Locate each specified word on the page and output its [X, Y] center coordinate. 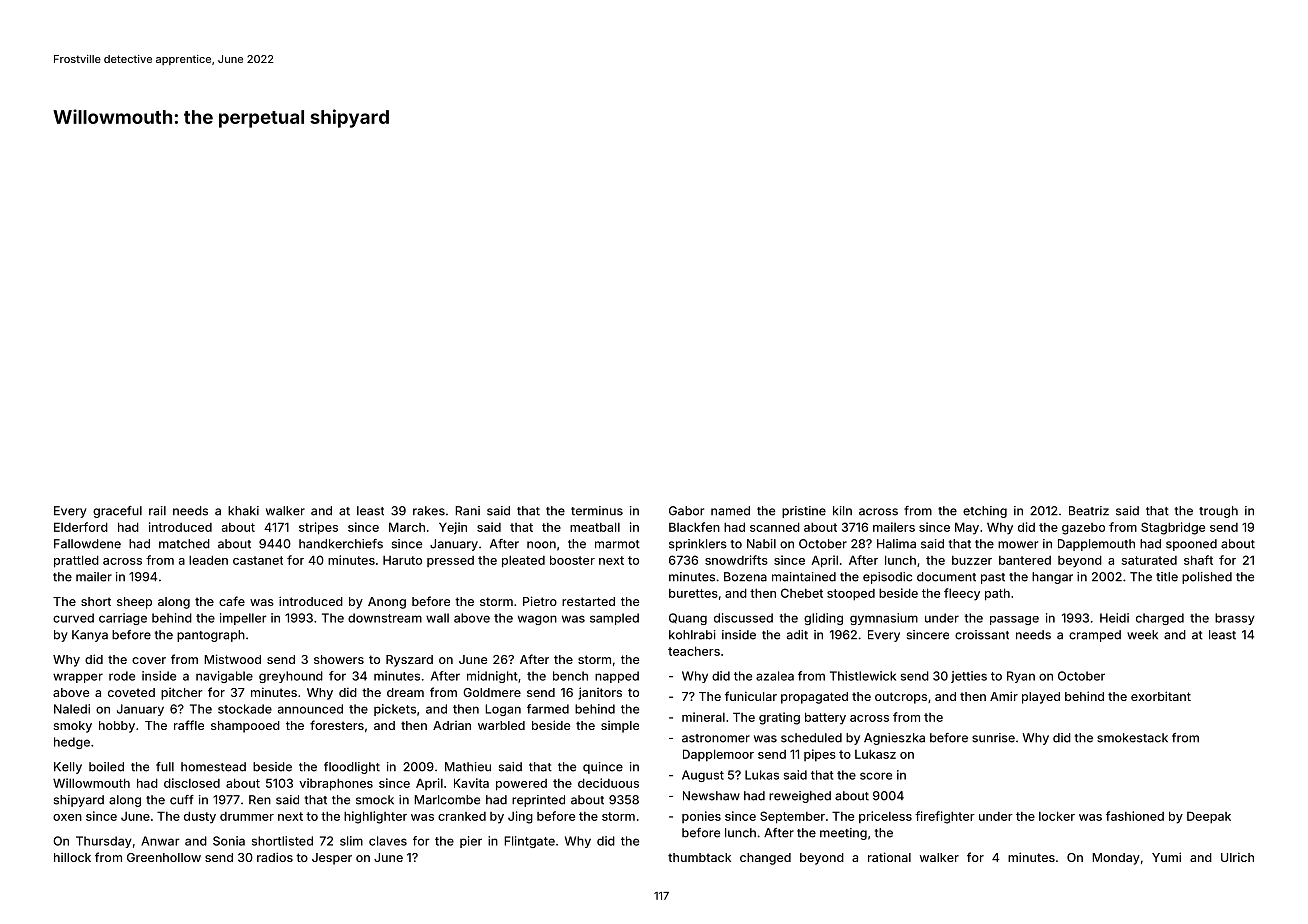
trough [1218, 512]
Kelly [68, 768]
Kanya [90, 636]
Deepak [1209, 817]
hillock [72, 857]
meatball [595, 527]
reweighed [800, 797]
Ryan [1021, 677]
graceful [117, 512]
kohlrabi [692, 635]
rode [122, 676]
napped [617, 677]
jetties [969, 677]
